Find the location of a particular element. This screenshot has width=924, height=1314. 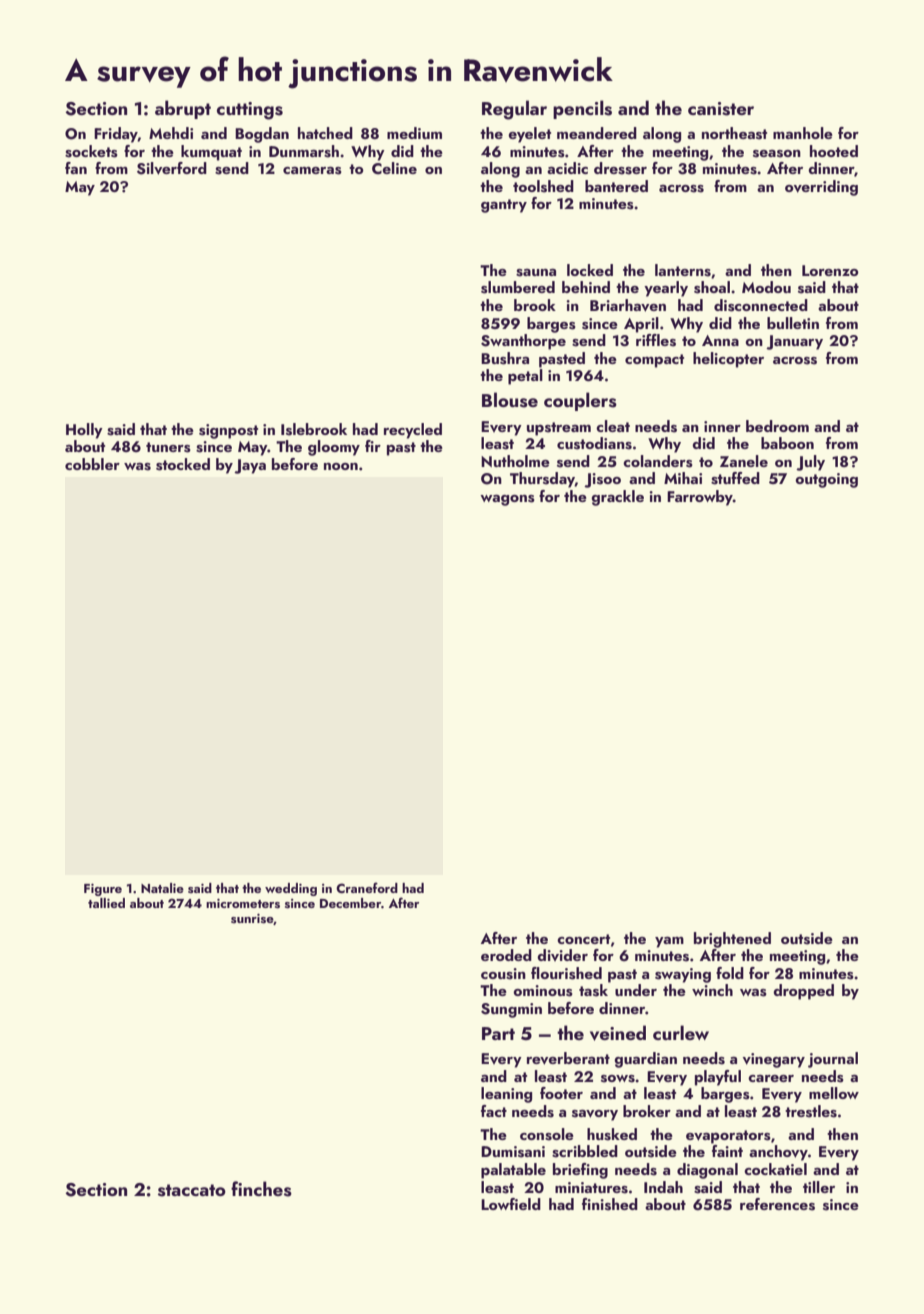

Regular is located at coordinates (514, 110).
